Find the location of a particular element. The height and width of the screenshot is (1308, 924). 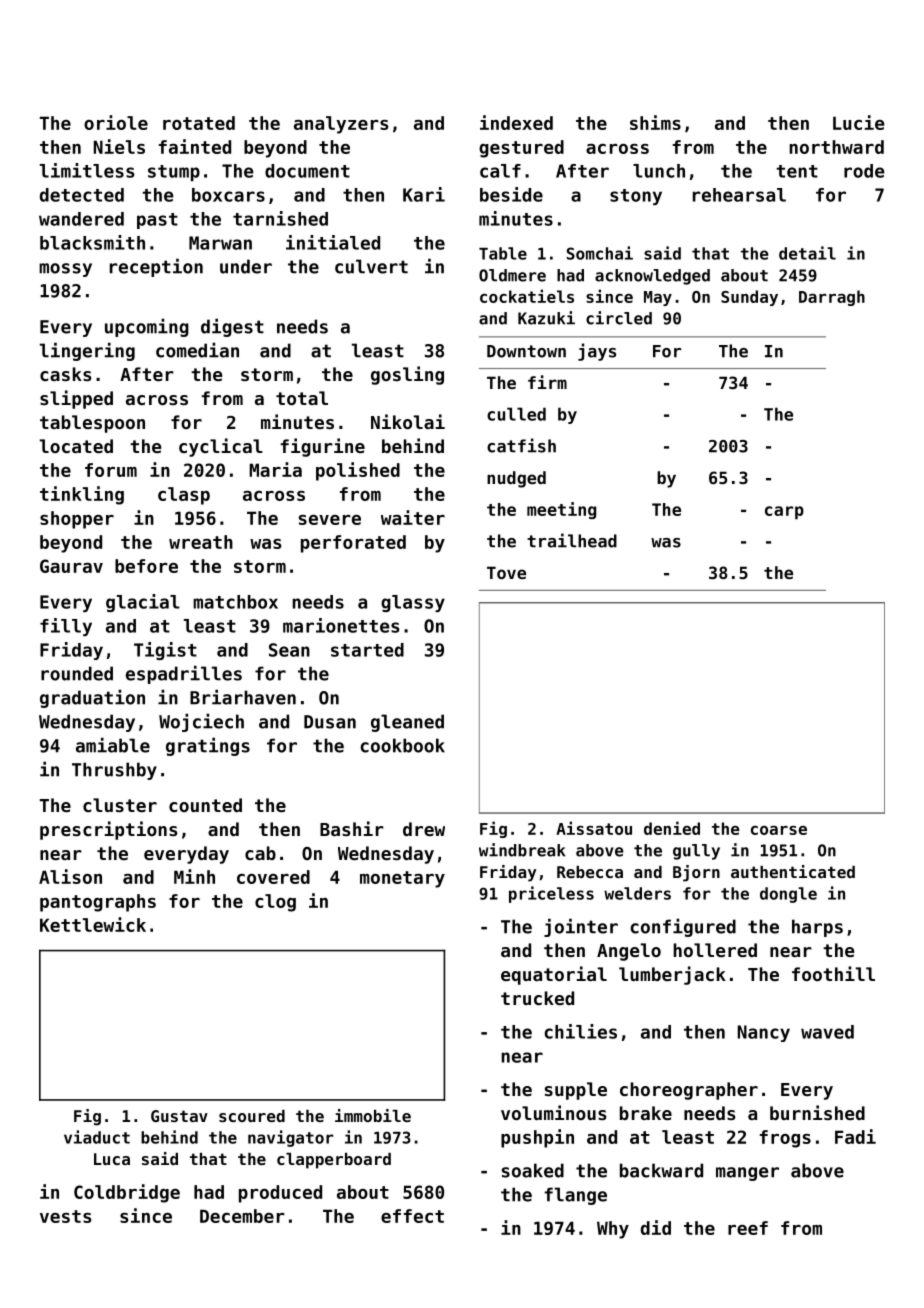

rode is located at coordinates (864, 171).
